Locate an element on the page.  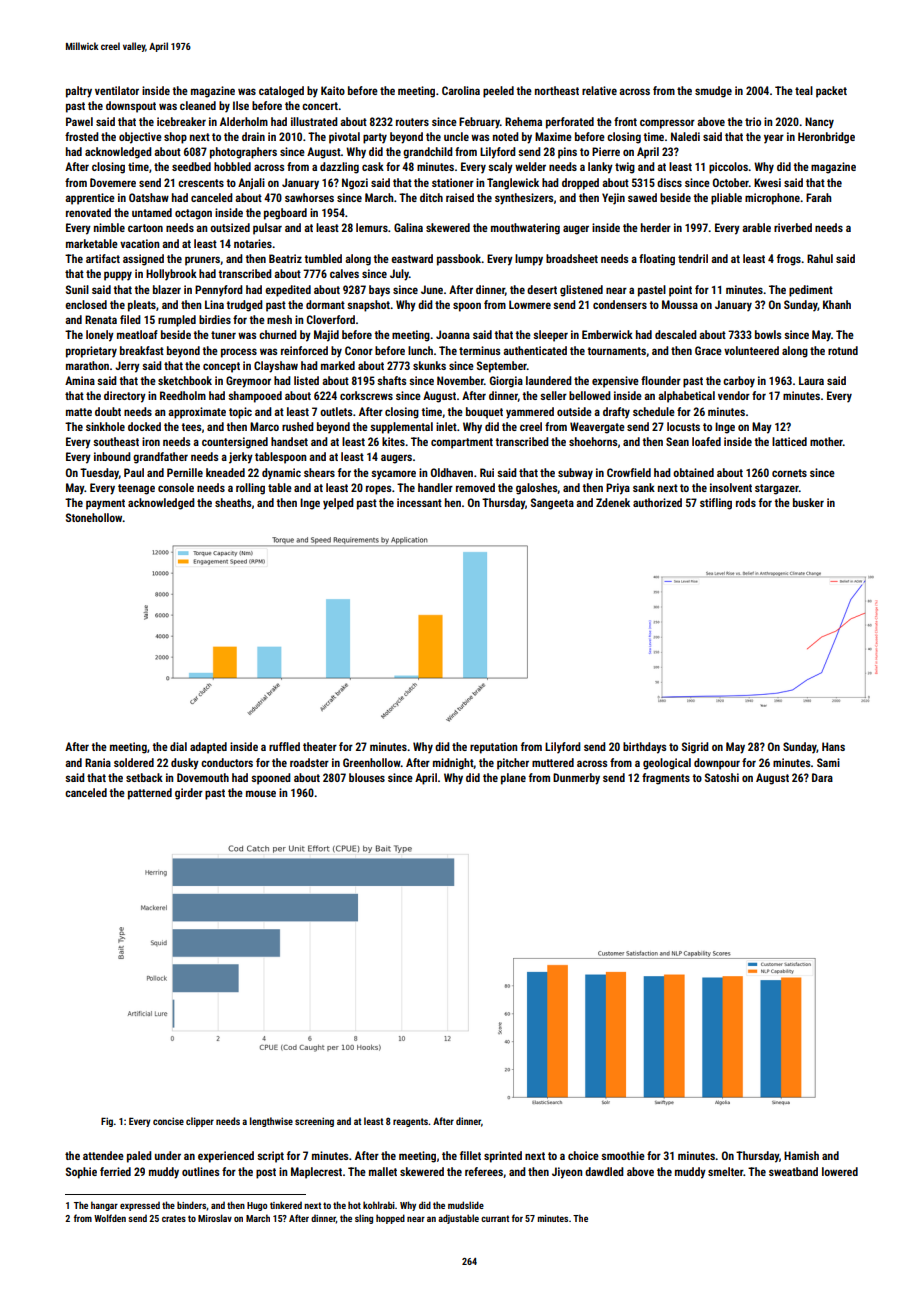
sleeper is located at coordinates (550, 336).
